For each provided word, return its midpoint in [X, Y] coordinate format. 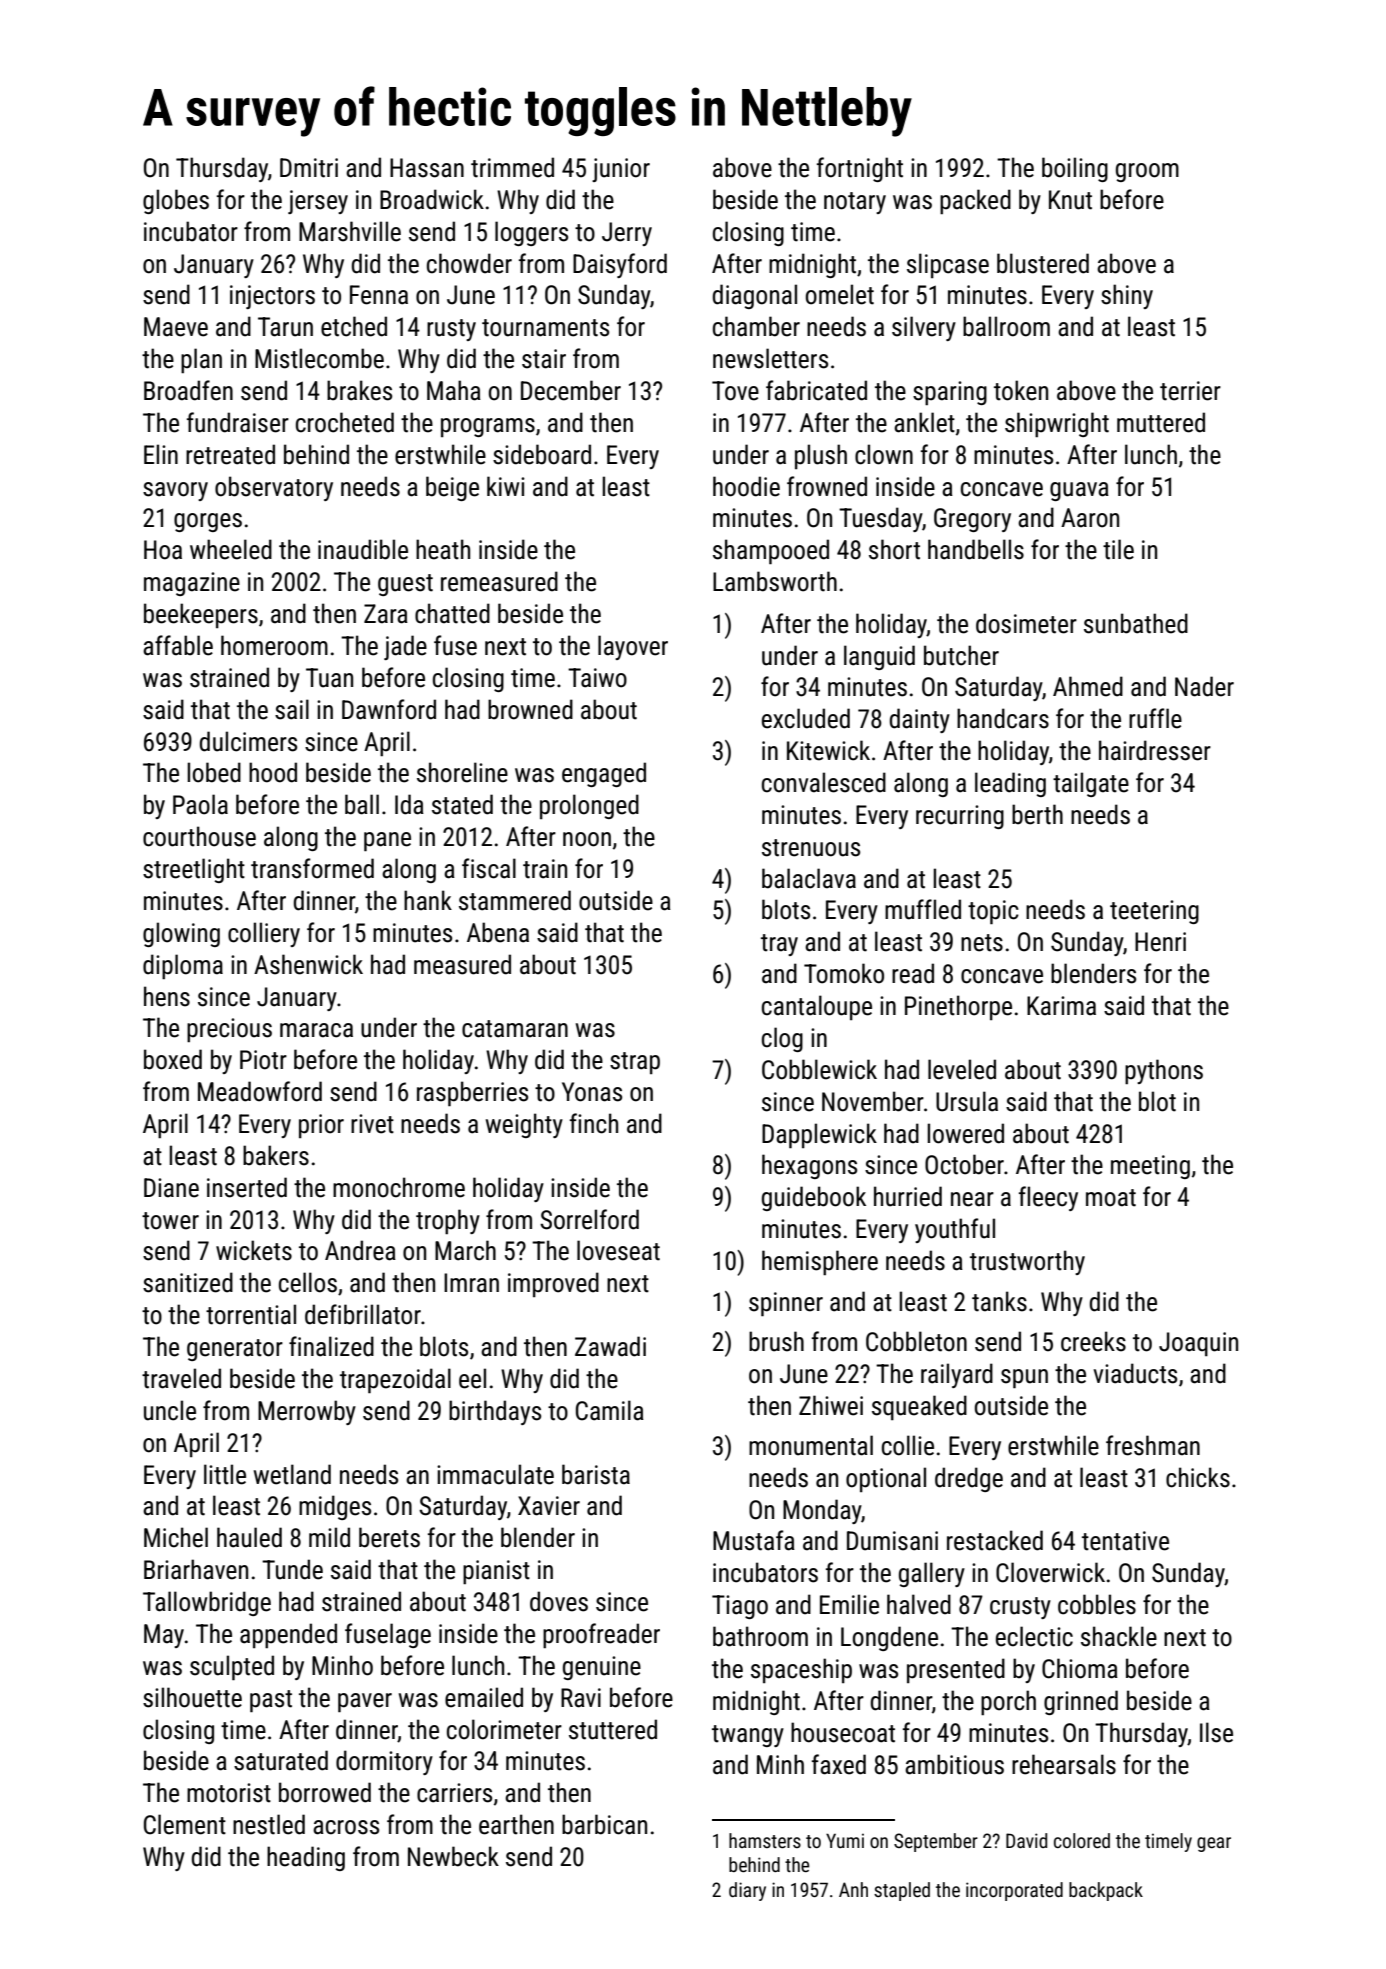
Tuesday [880, 519]
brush [776, 1341]
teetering [1154, 912]
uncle [170, 1410]
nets [982, 943]
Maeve [176, 327]
